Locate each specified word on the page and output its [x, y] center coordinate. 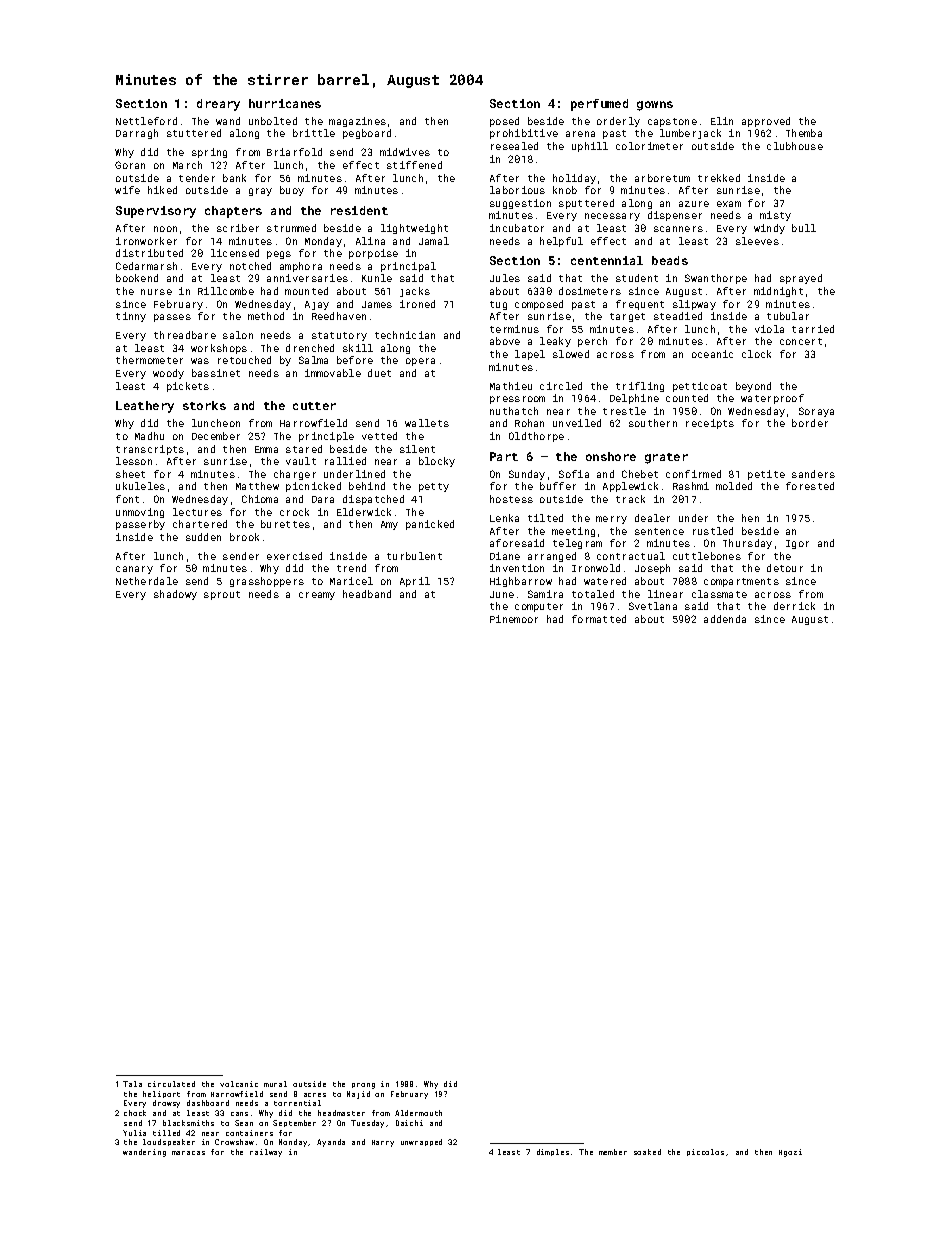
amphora [301, 267]
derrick [794, 606]
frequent [640, 305]
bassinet [216, 373]
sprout [222, 595]
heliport [161, 1094]
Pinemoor [514, 619]
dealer [652, 518]
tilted [545, 518]
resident [359, 210]
